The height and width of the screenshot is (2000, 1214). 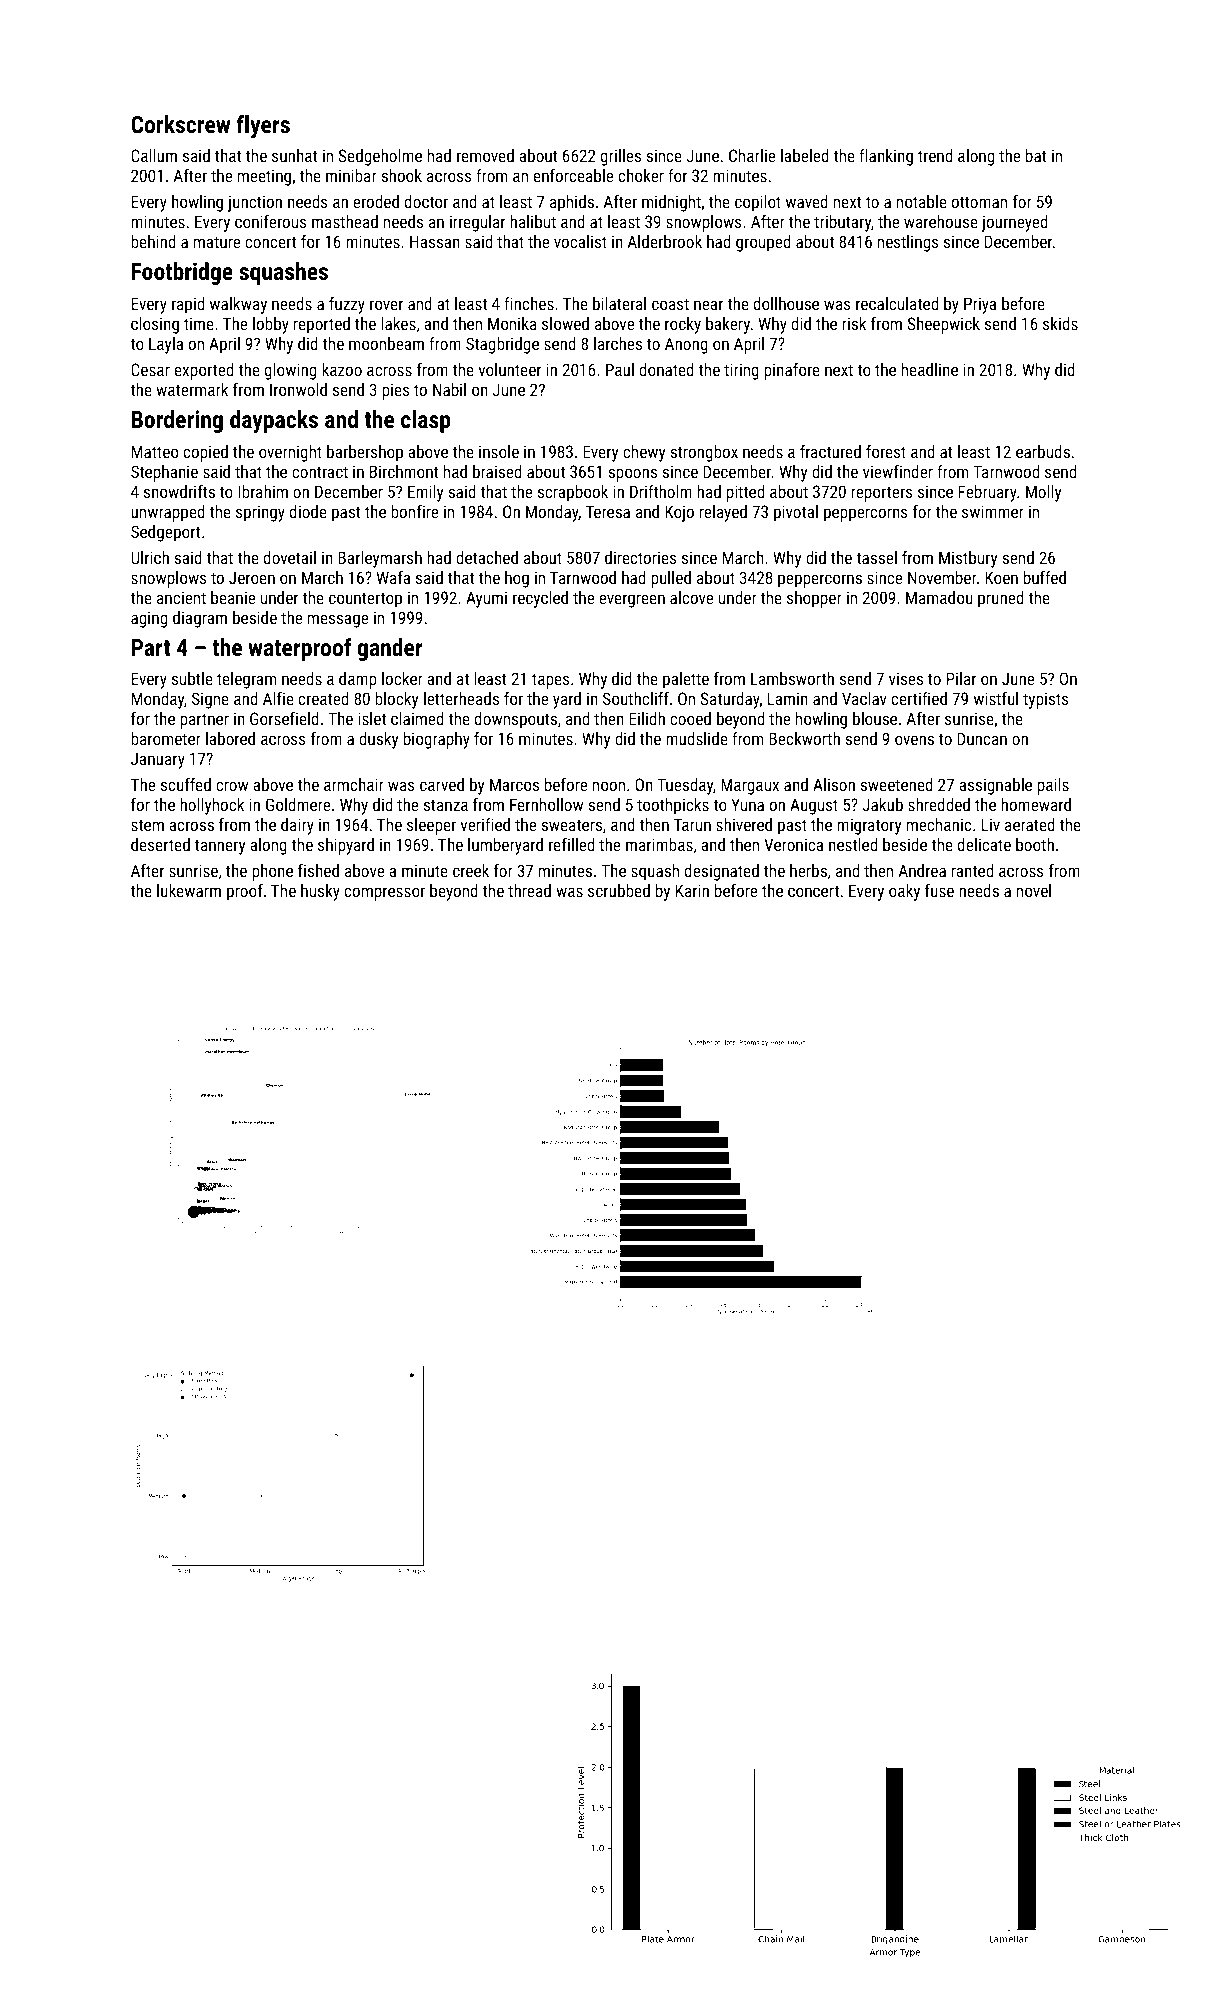 What do you see at coordinates (551, 681) in the screenshot?
I see `tapes` at bounding box center [551, 681].
